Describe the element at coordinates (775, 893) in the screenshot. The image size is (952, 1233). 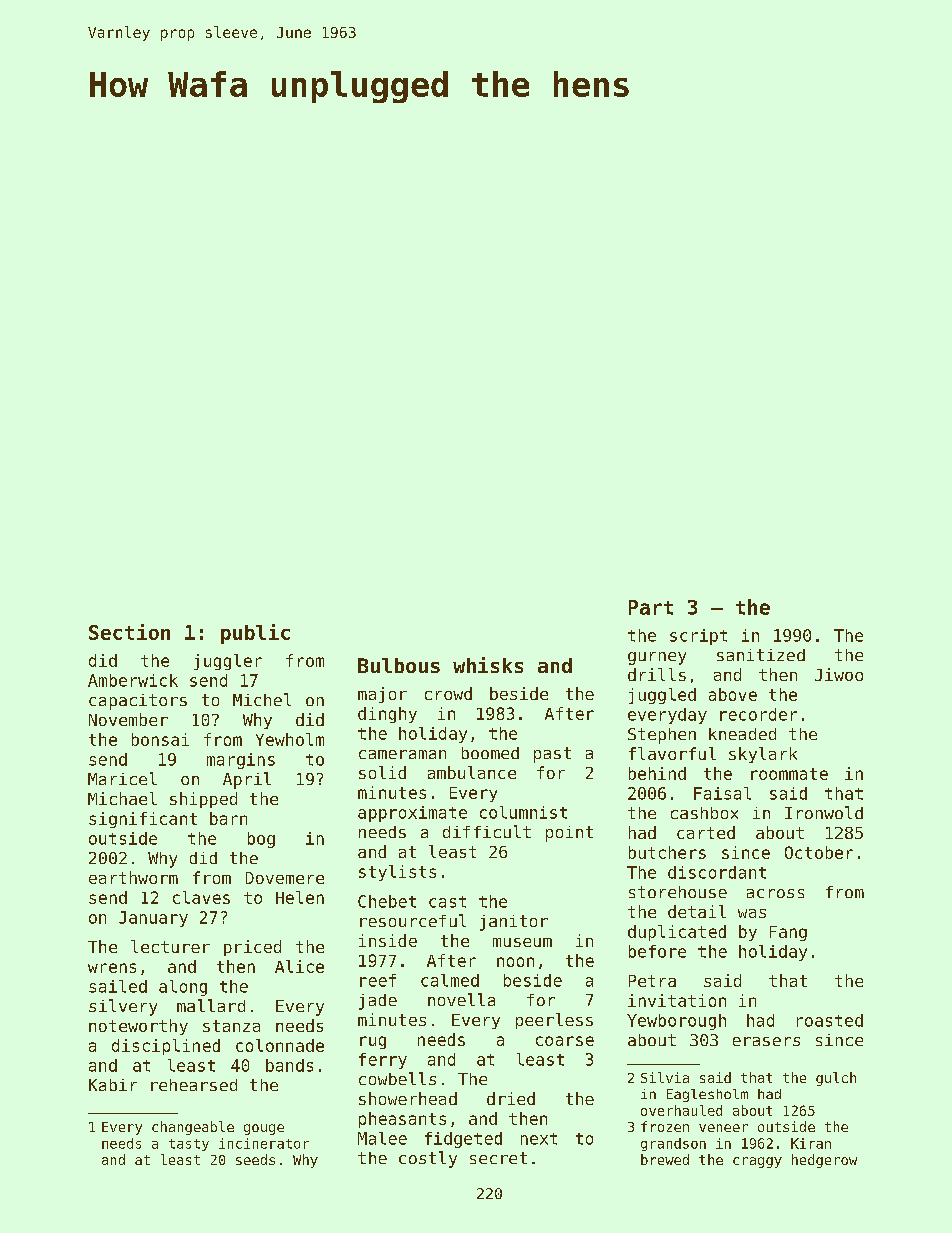
I see `across` at that location.
